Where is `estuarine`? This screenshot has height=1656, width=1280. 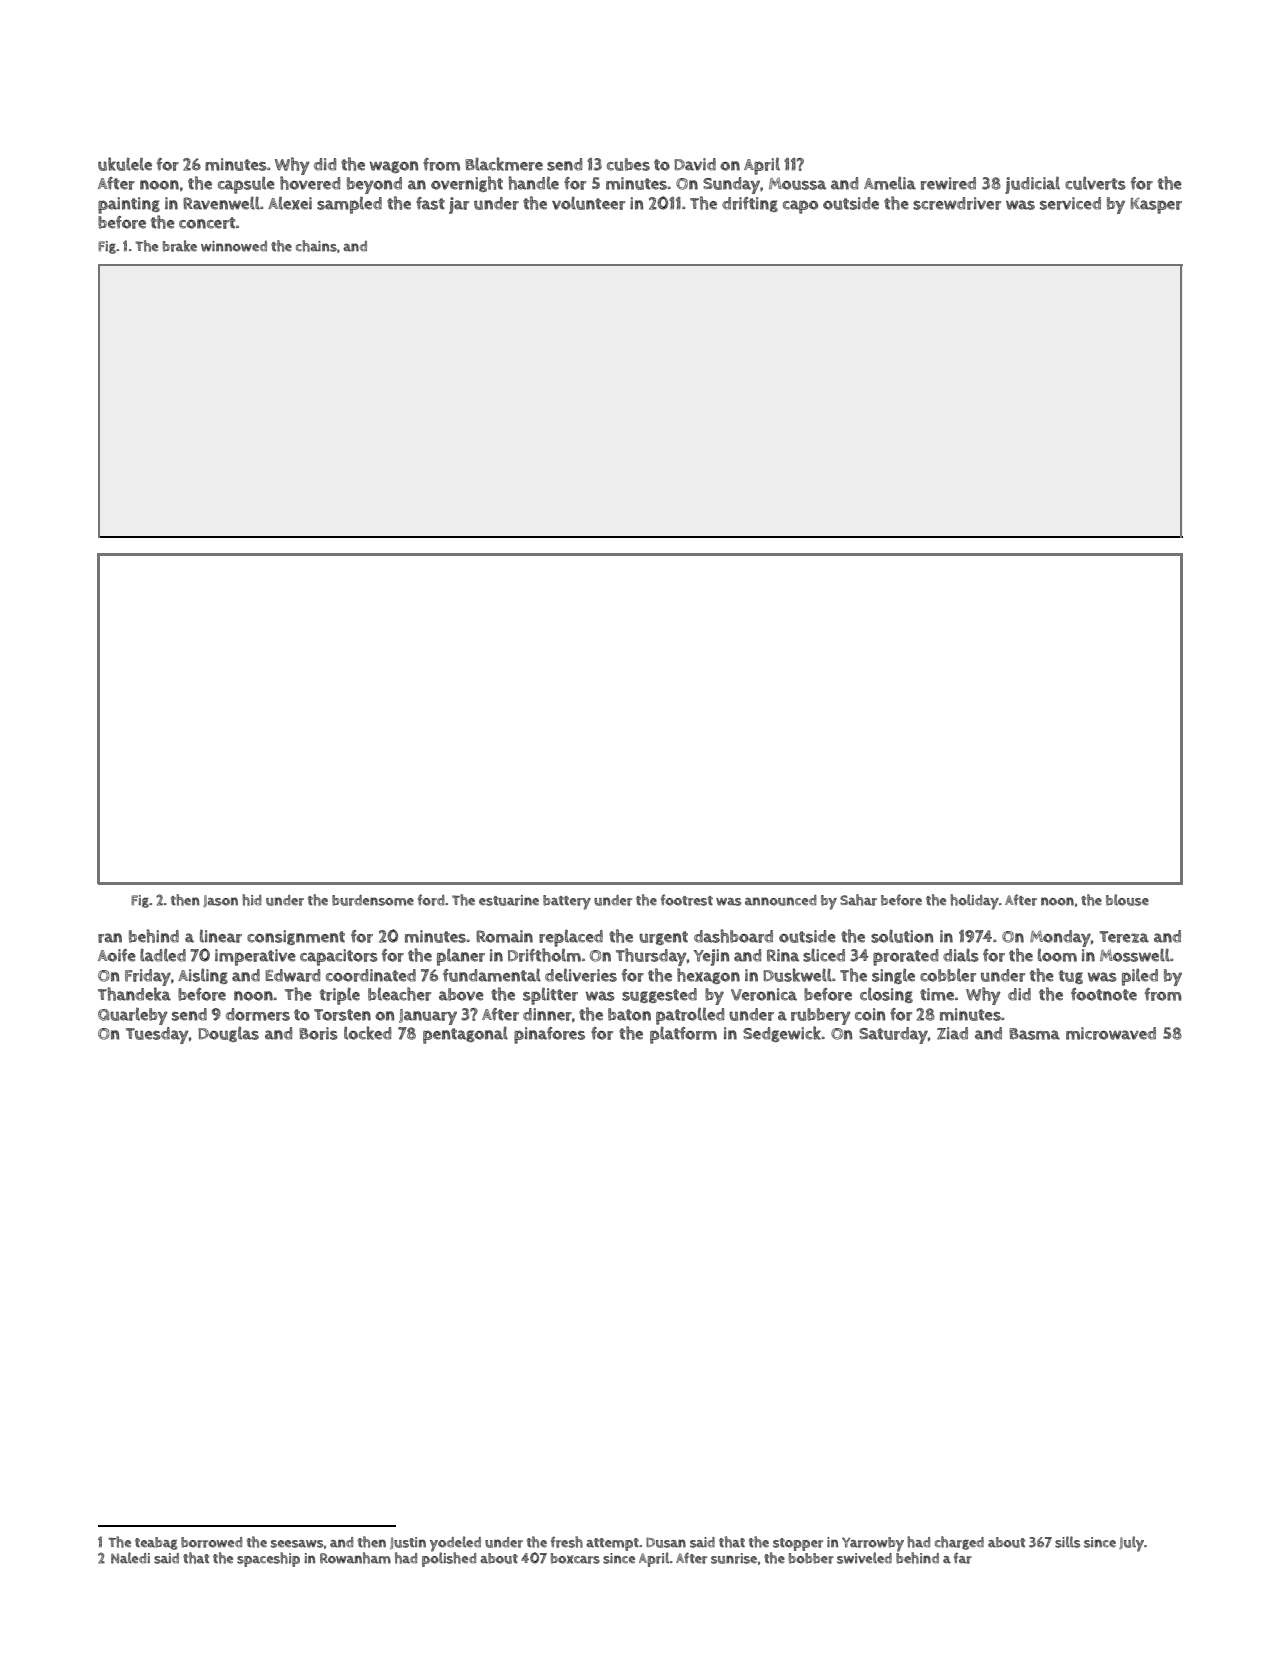 estuarine is located at coordinates (509, 900).
